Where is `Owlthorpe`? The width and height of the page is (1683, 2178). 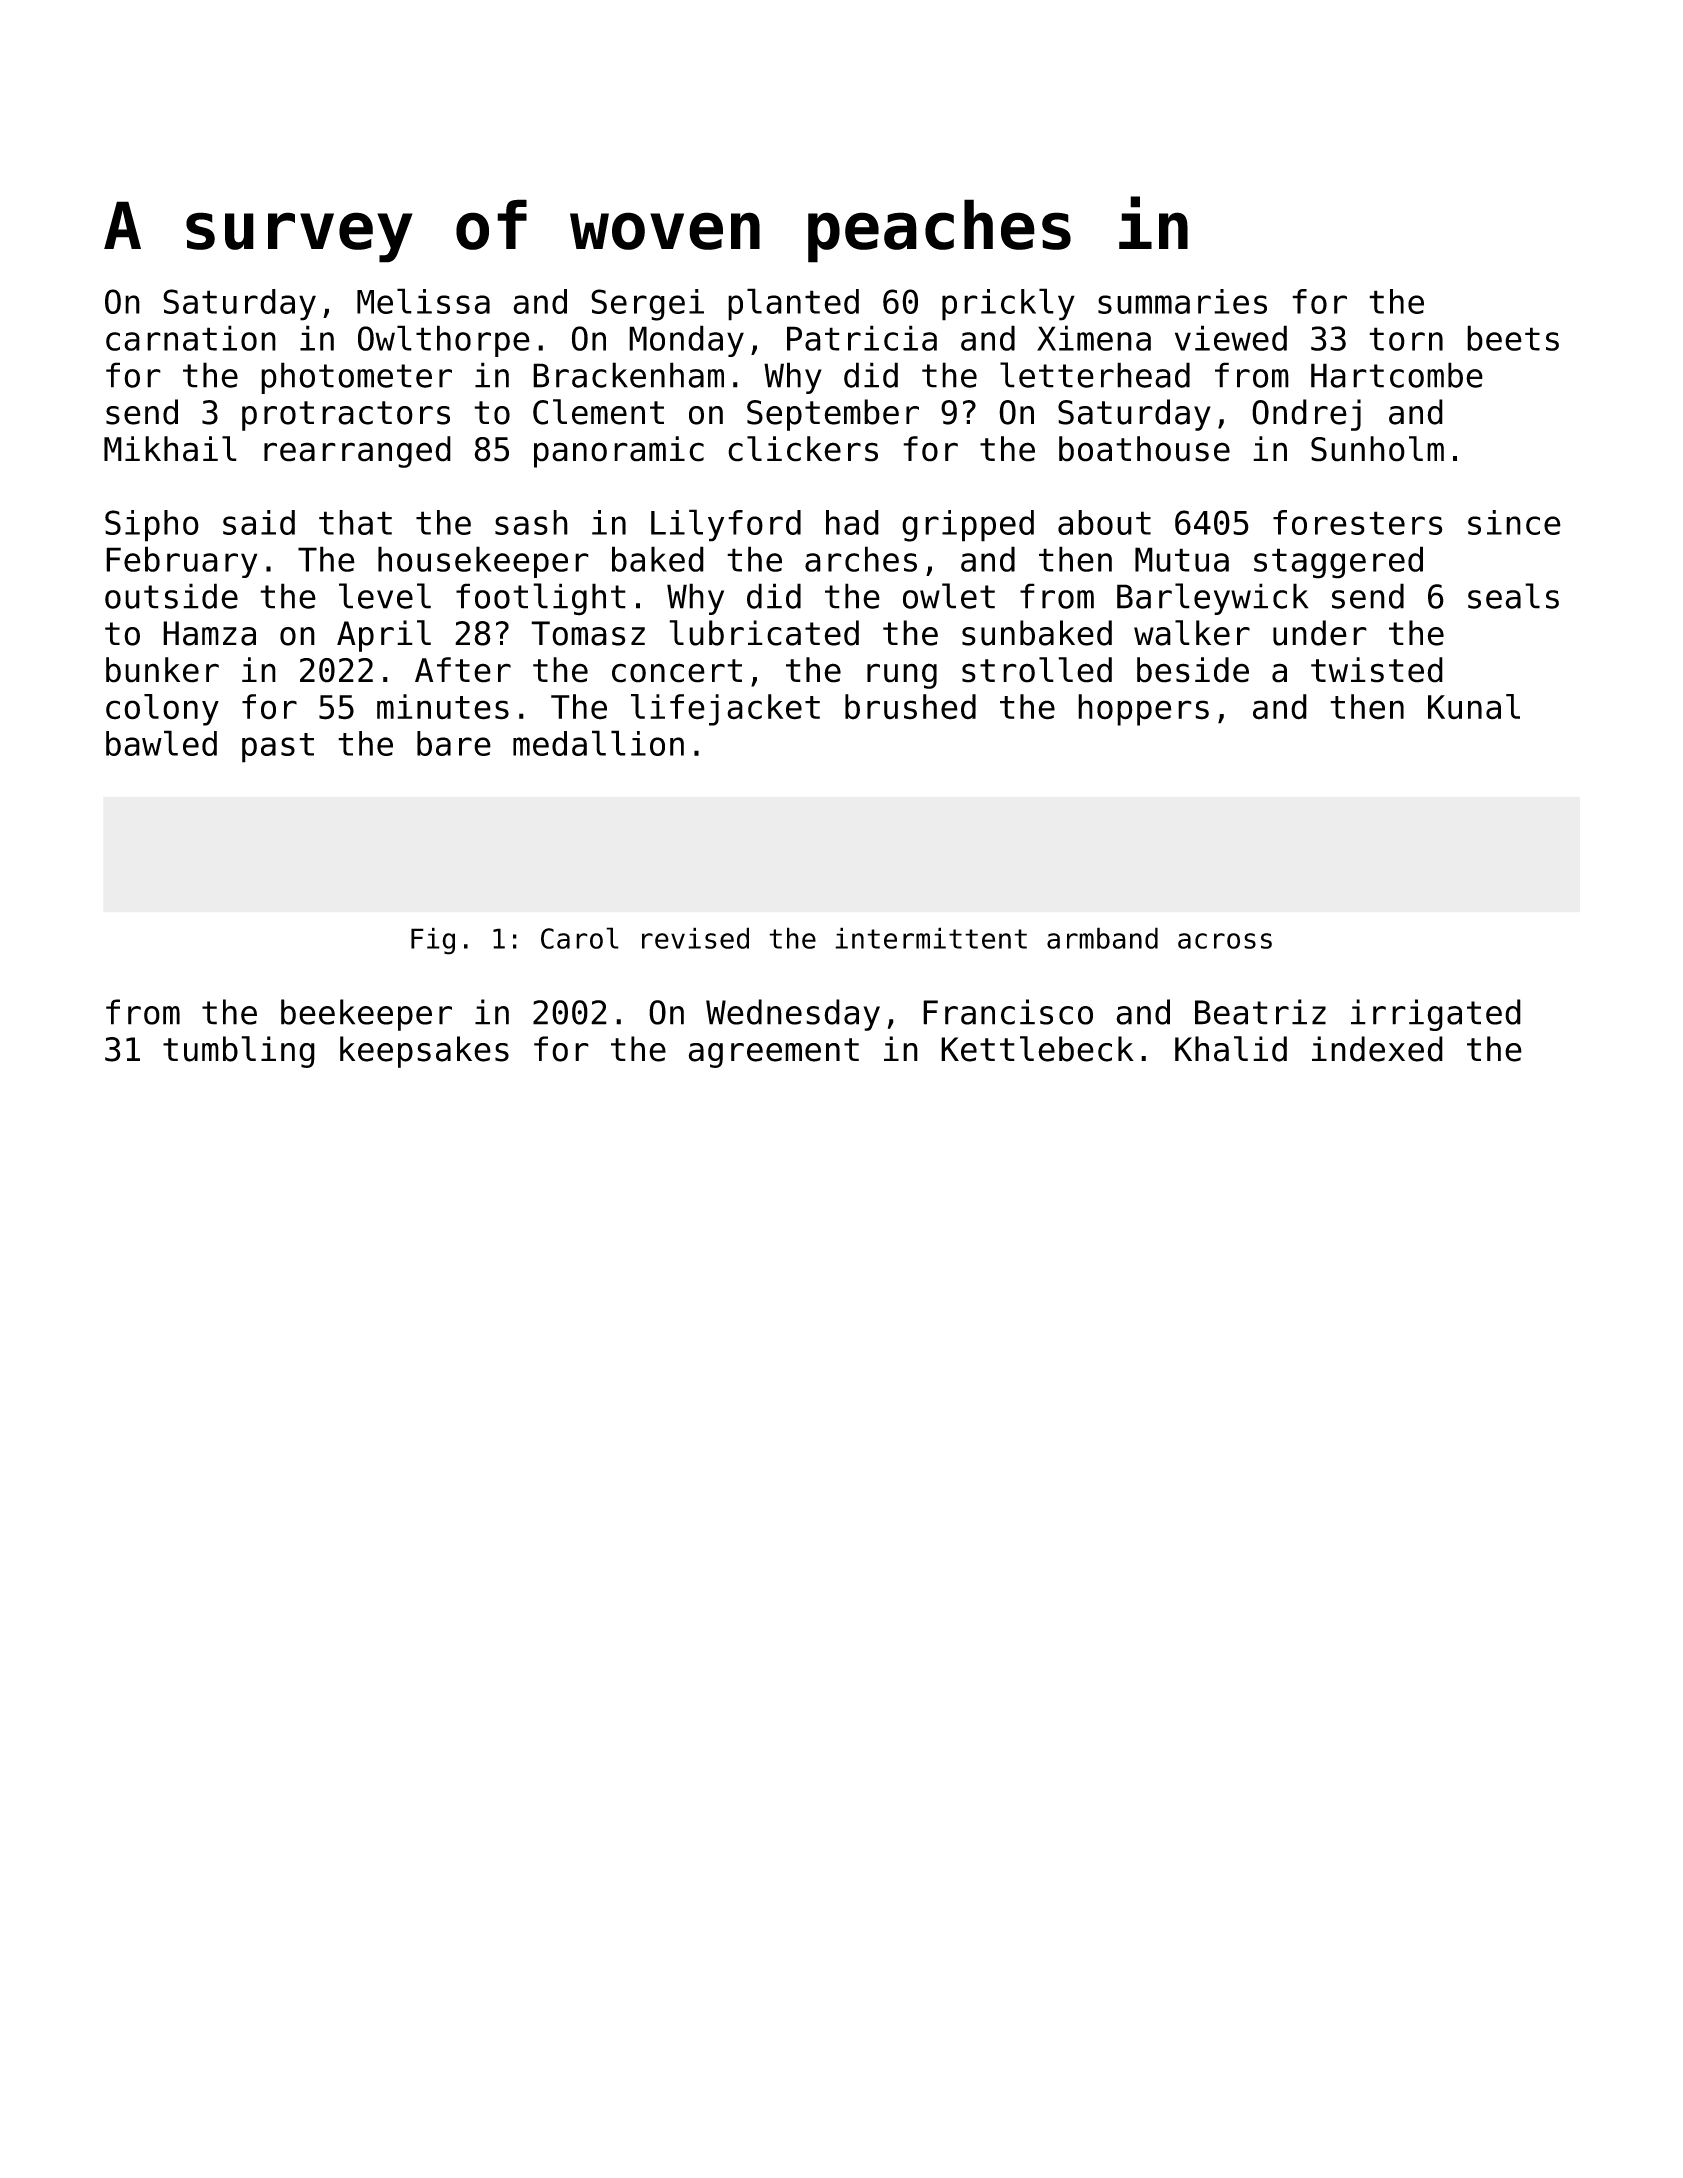 Owlthorpe is located at coordinates (444, 341).
